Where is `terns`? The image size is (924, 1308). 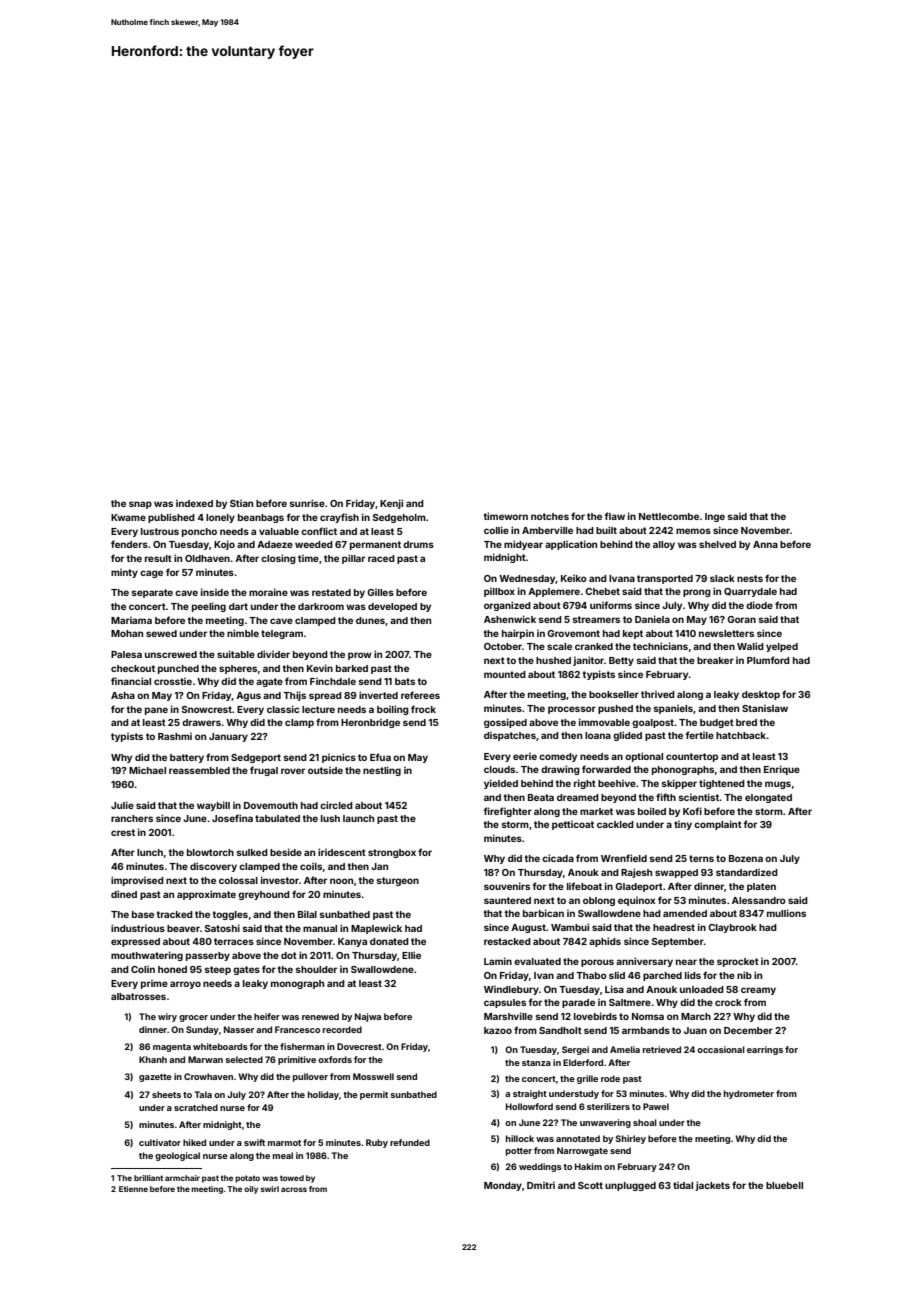 terns is located at coordinates (701, 858).
